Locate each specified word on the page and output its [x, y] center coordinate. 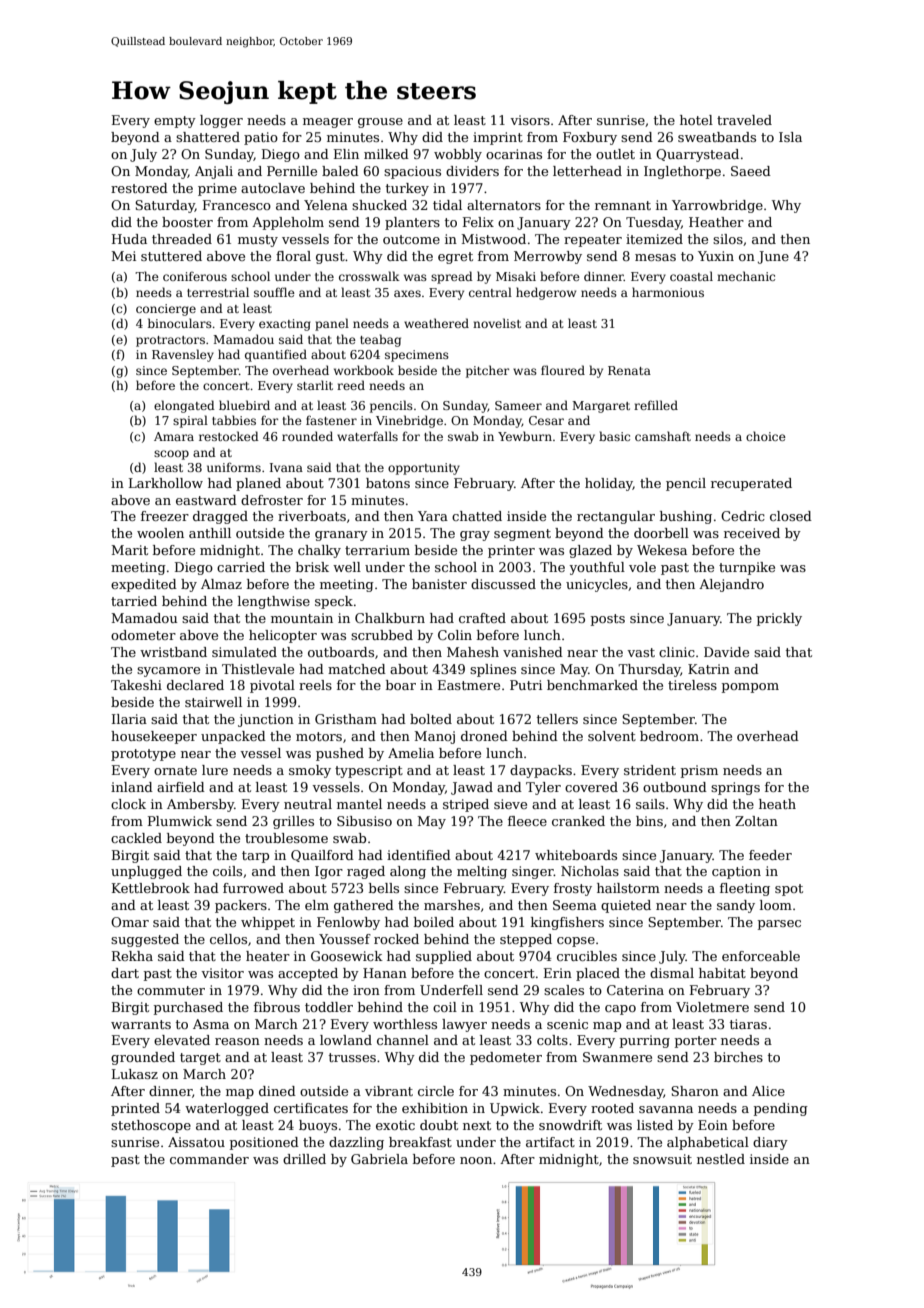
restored [139, 188]
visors [530, 120]
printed [135, 1109]
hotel [696, 120]
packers [241, 906]
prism [699, 771]
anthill [210, 533]
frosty [573, 889]
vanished [533, 652]
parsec [779, 925]
